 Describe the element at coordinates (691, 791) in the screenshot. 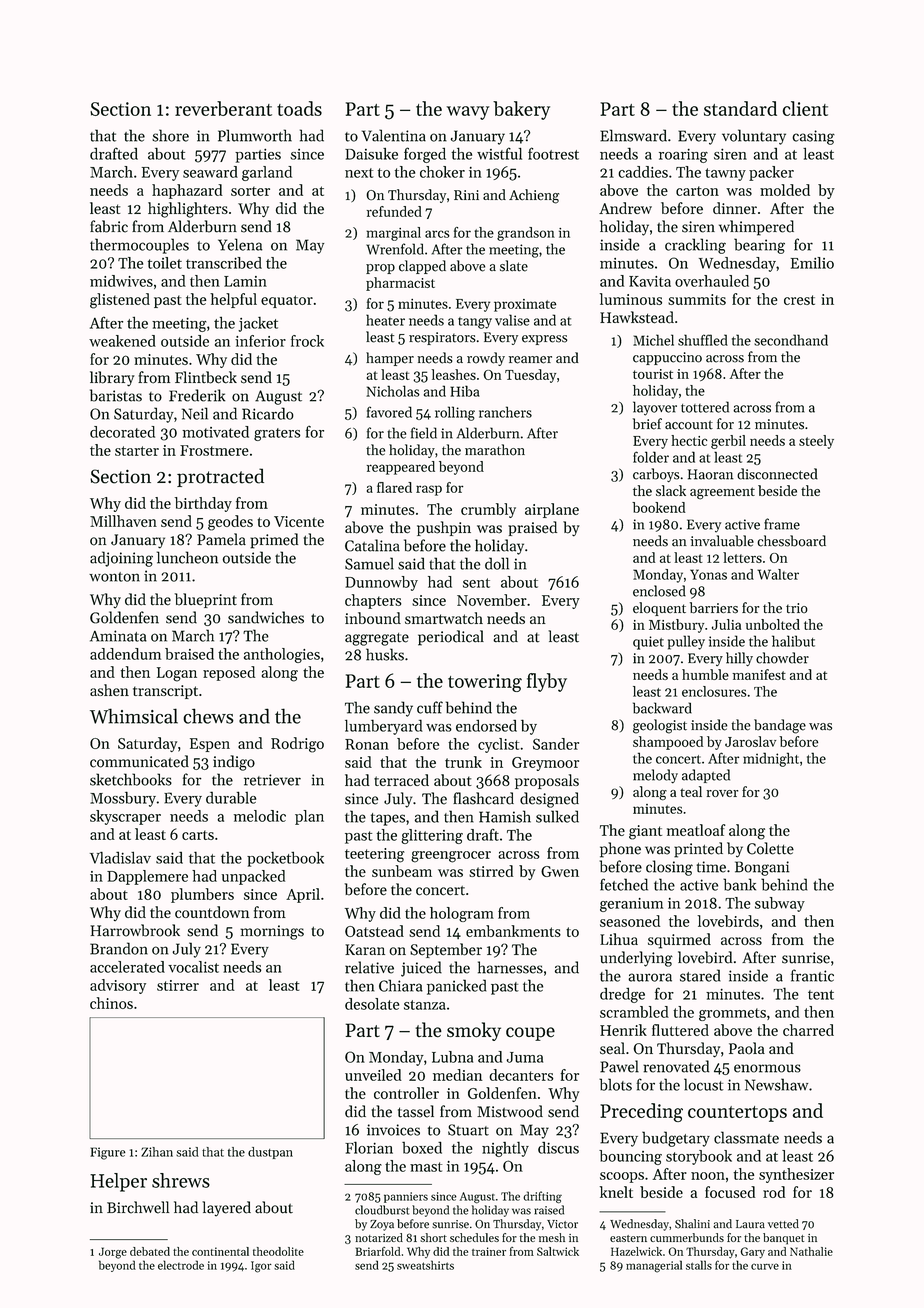

I see `teal` at that location.
